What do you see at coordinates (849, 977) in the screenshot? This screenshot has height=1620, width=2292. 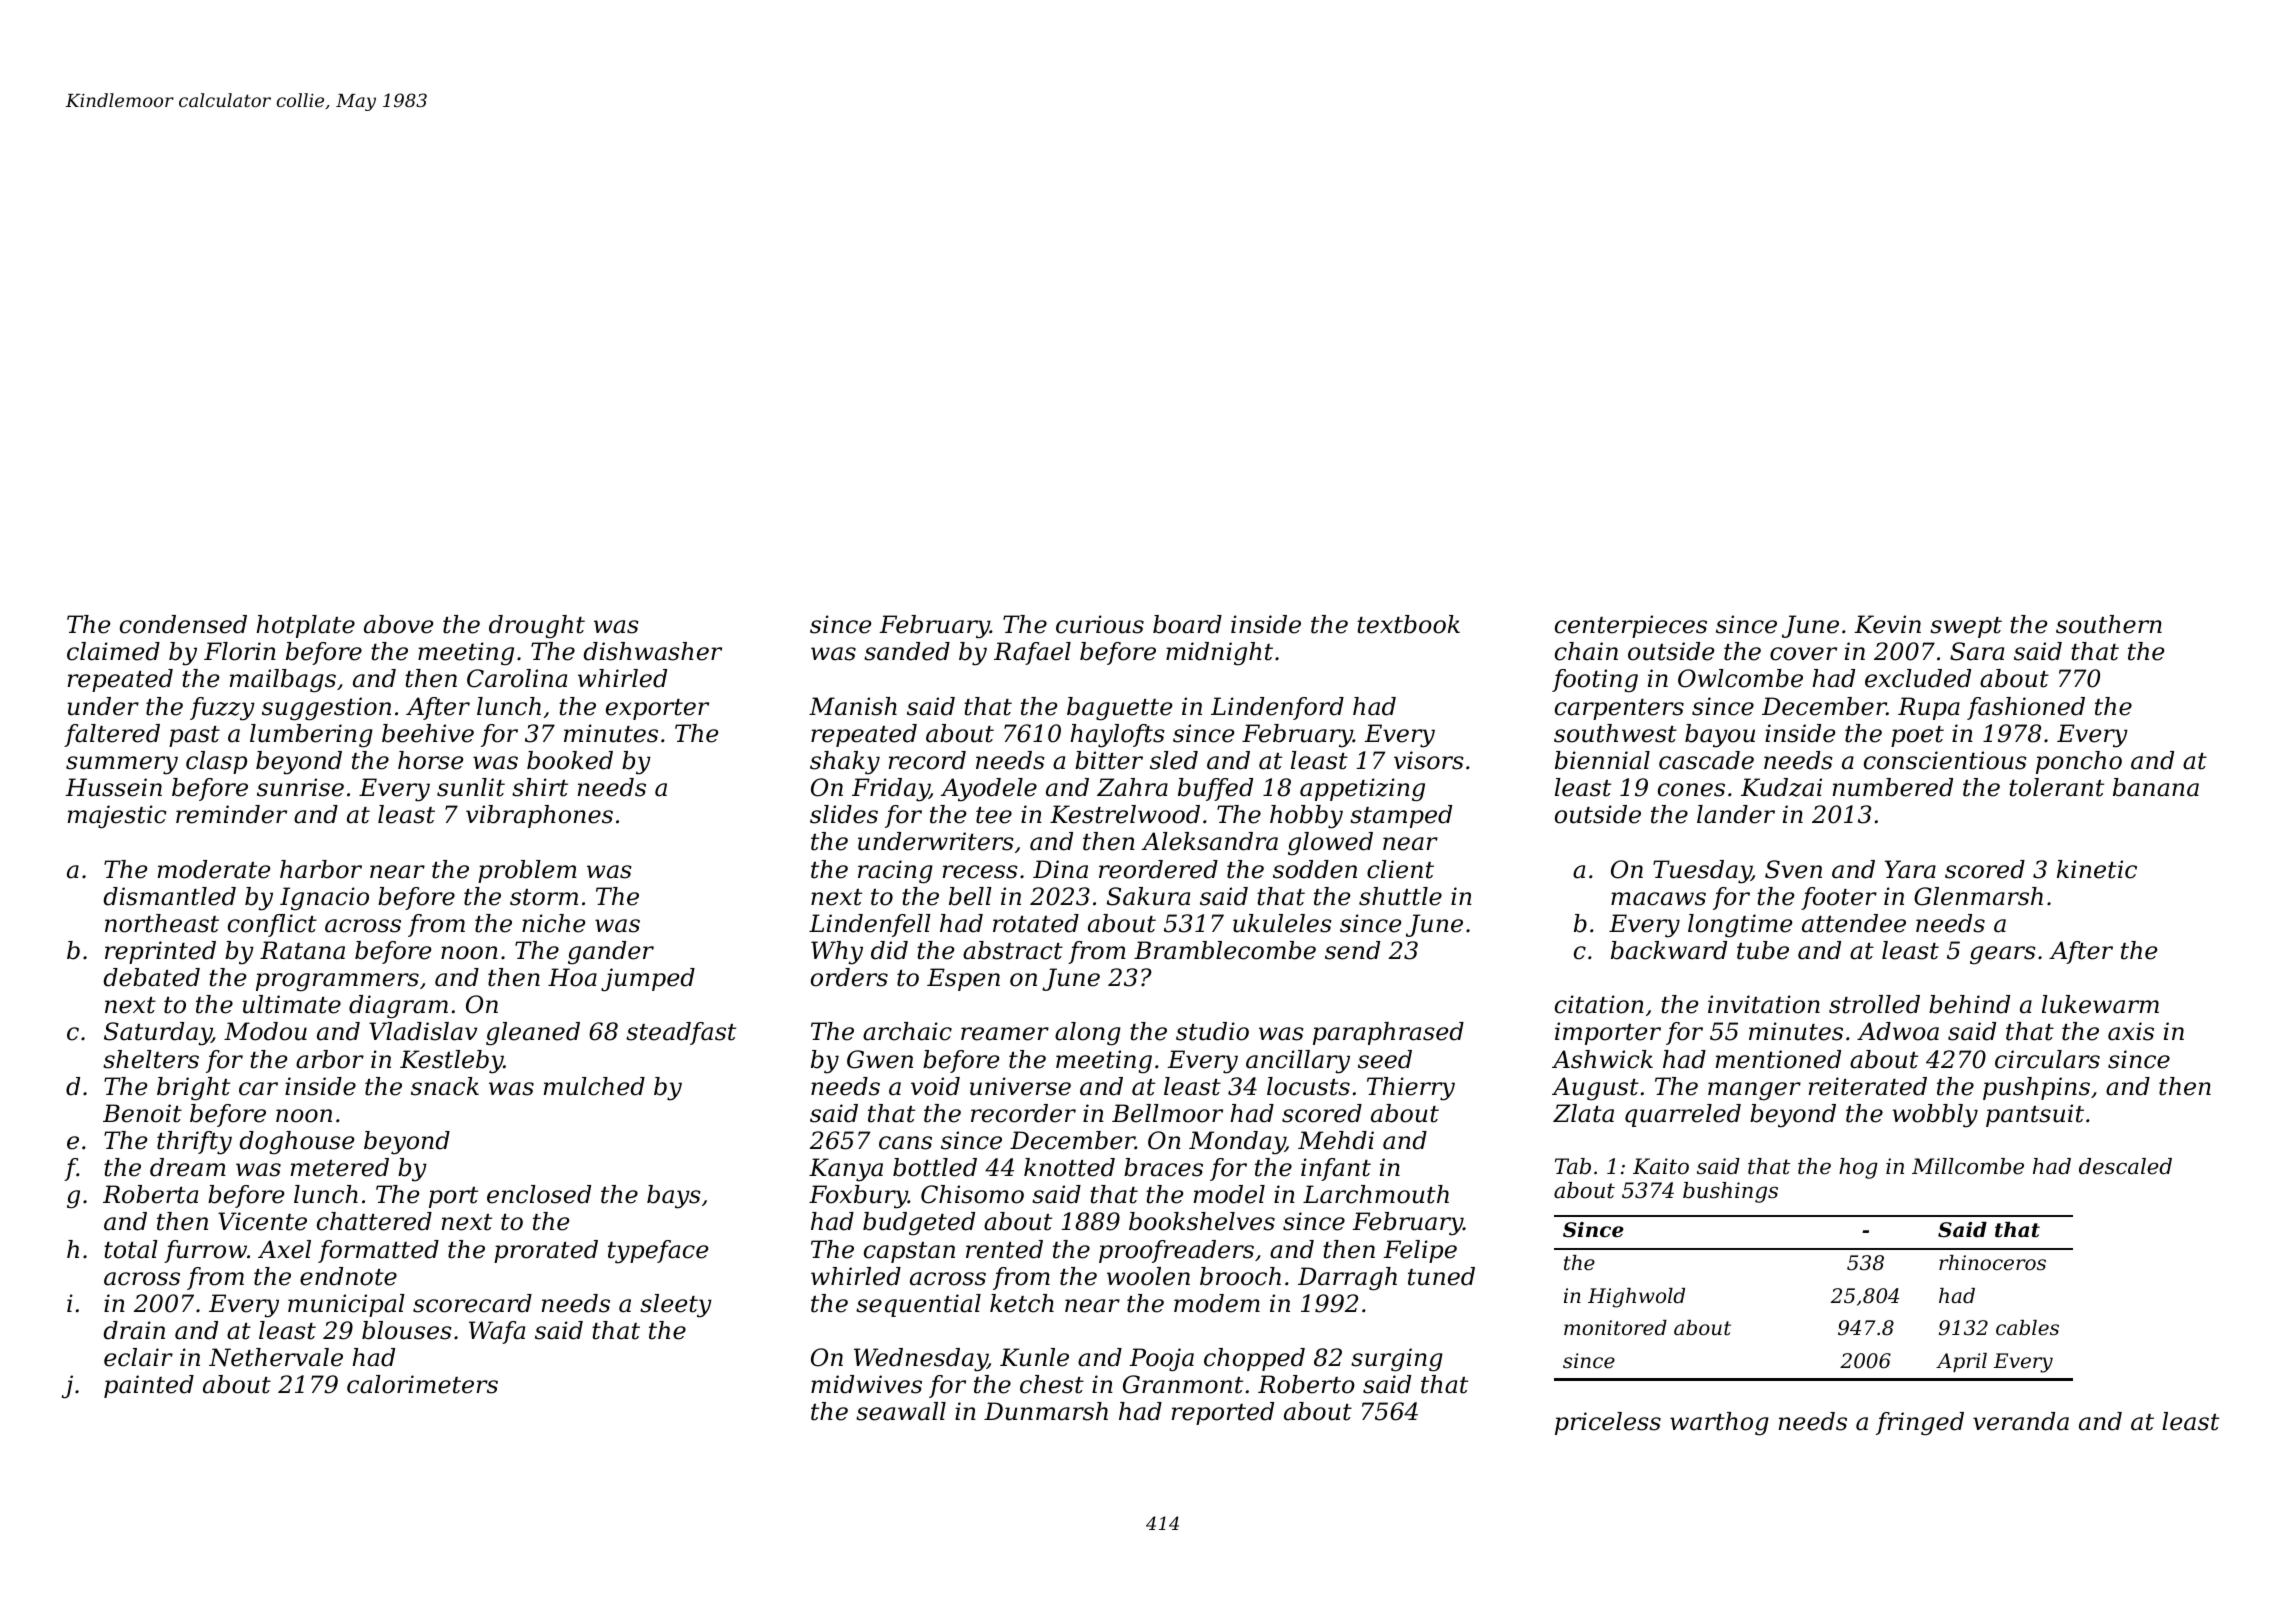 I see `orders` at bounding box center [849, 977].
